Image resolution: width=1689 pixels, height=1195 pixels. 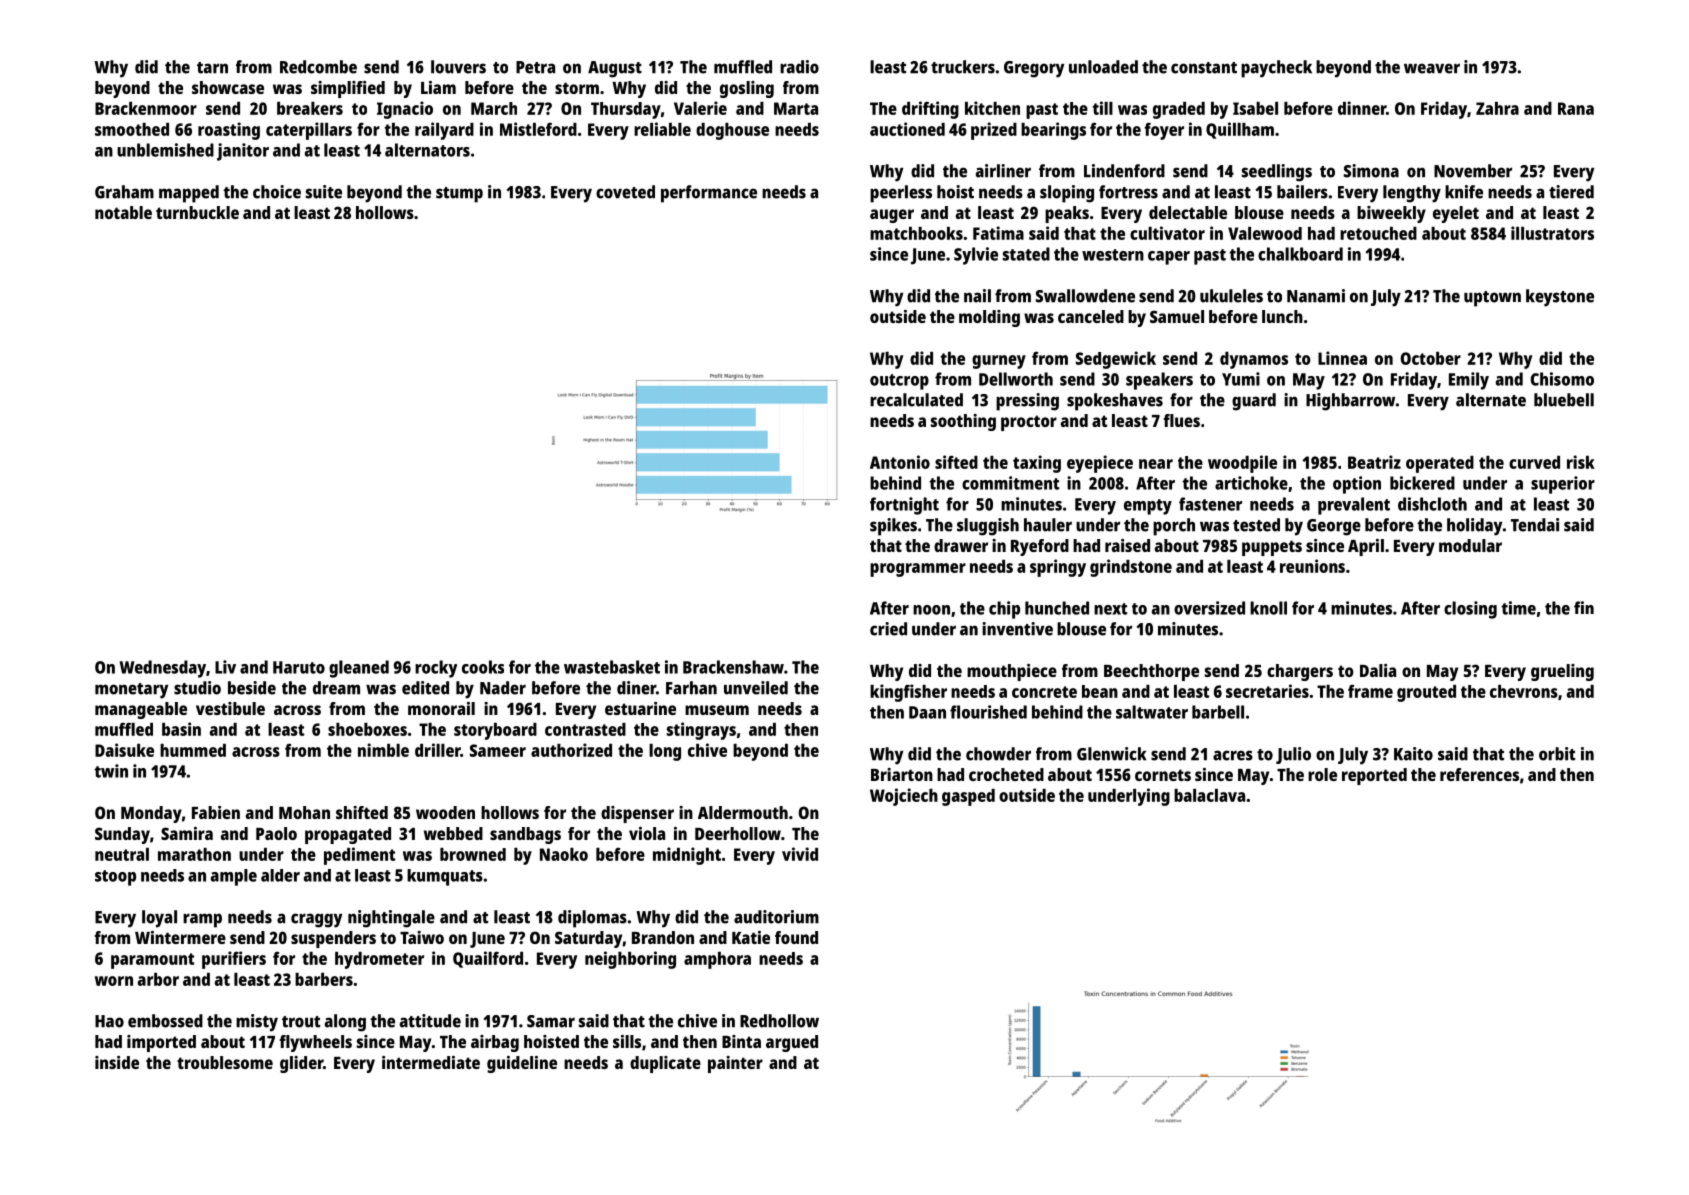 I want to click on barbers, so click(x=324, y=979).
